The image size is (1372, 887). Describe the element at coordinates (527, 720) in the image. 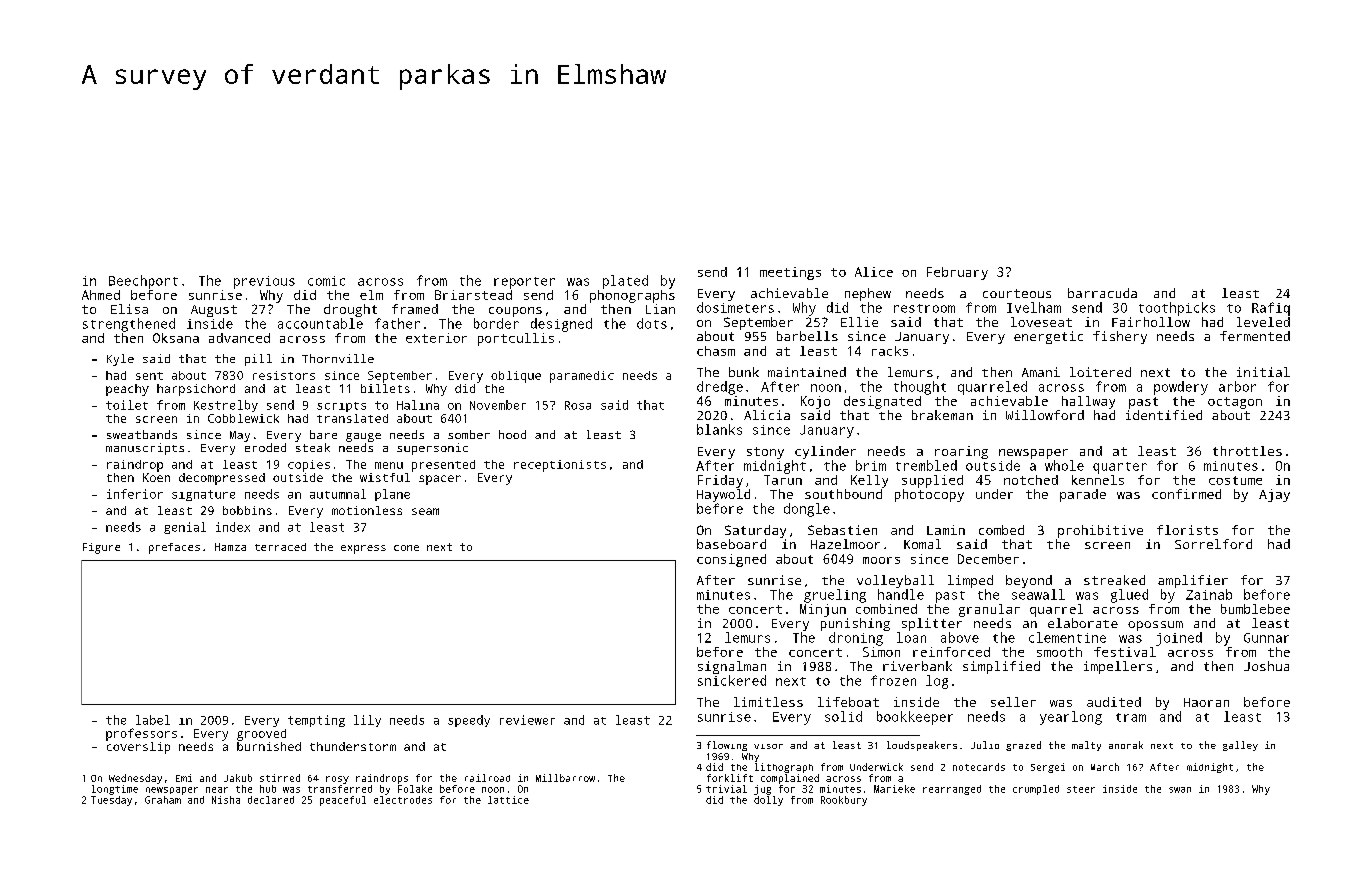

I see `reviewer` at that location.
